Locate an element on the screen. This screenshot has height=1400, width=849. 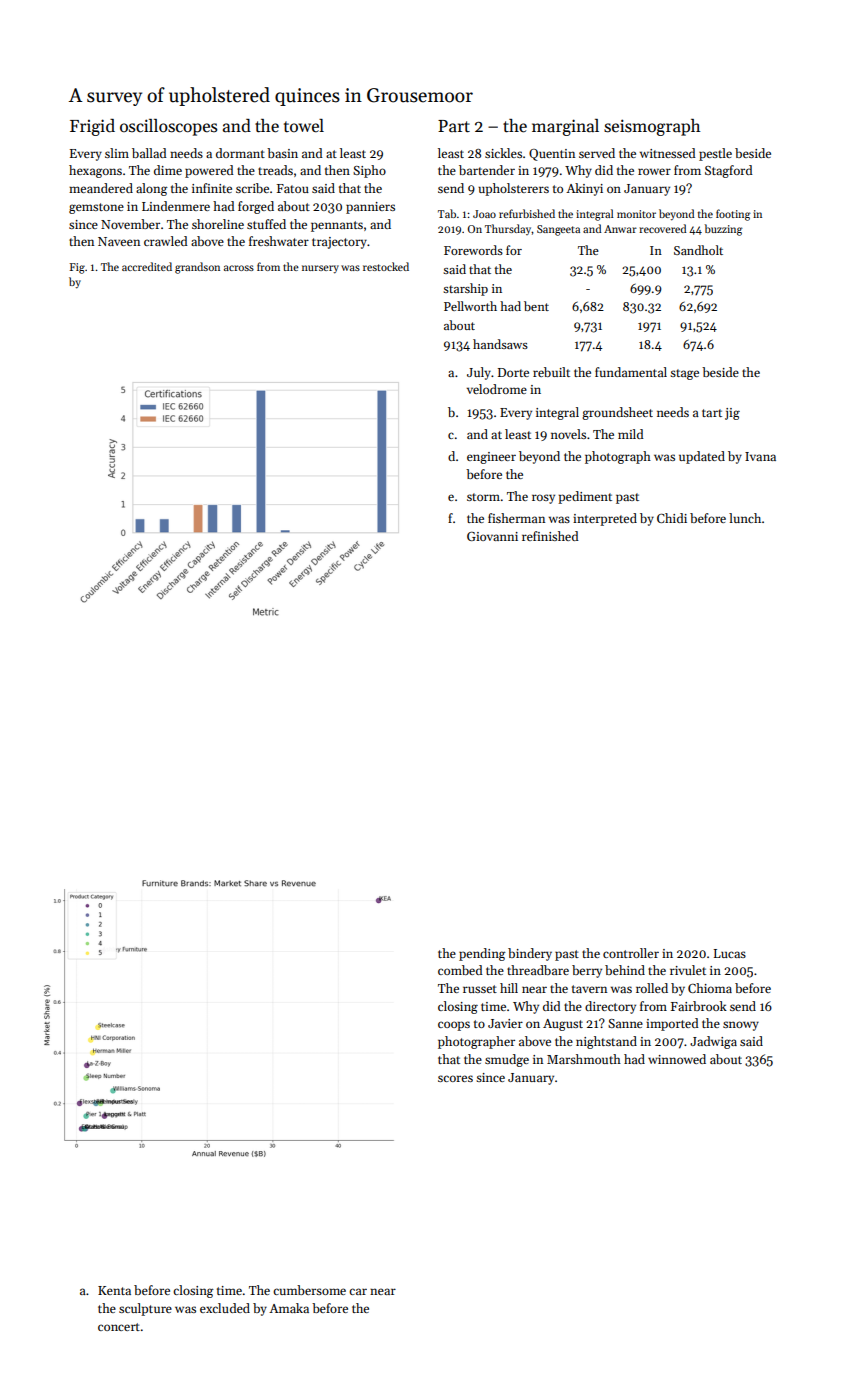
Frigid is located at coordinates (92, 127).
